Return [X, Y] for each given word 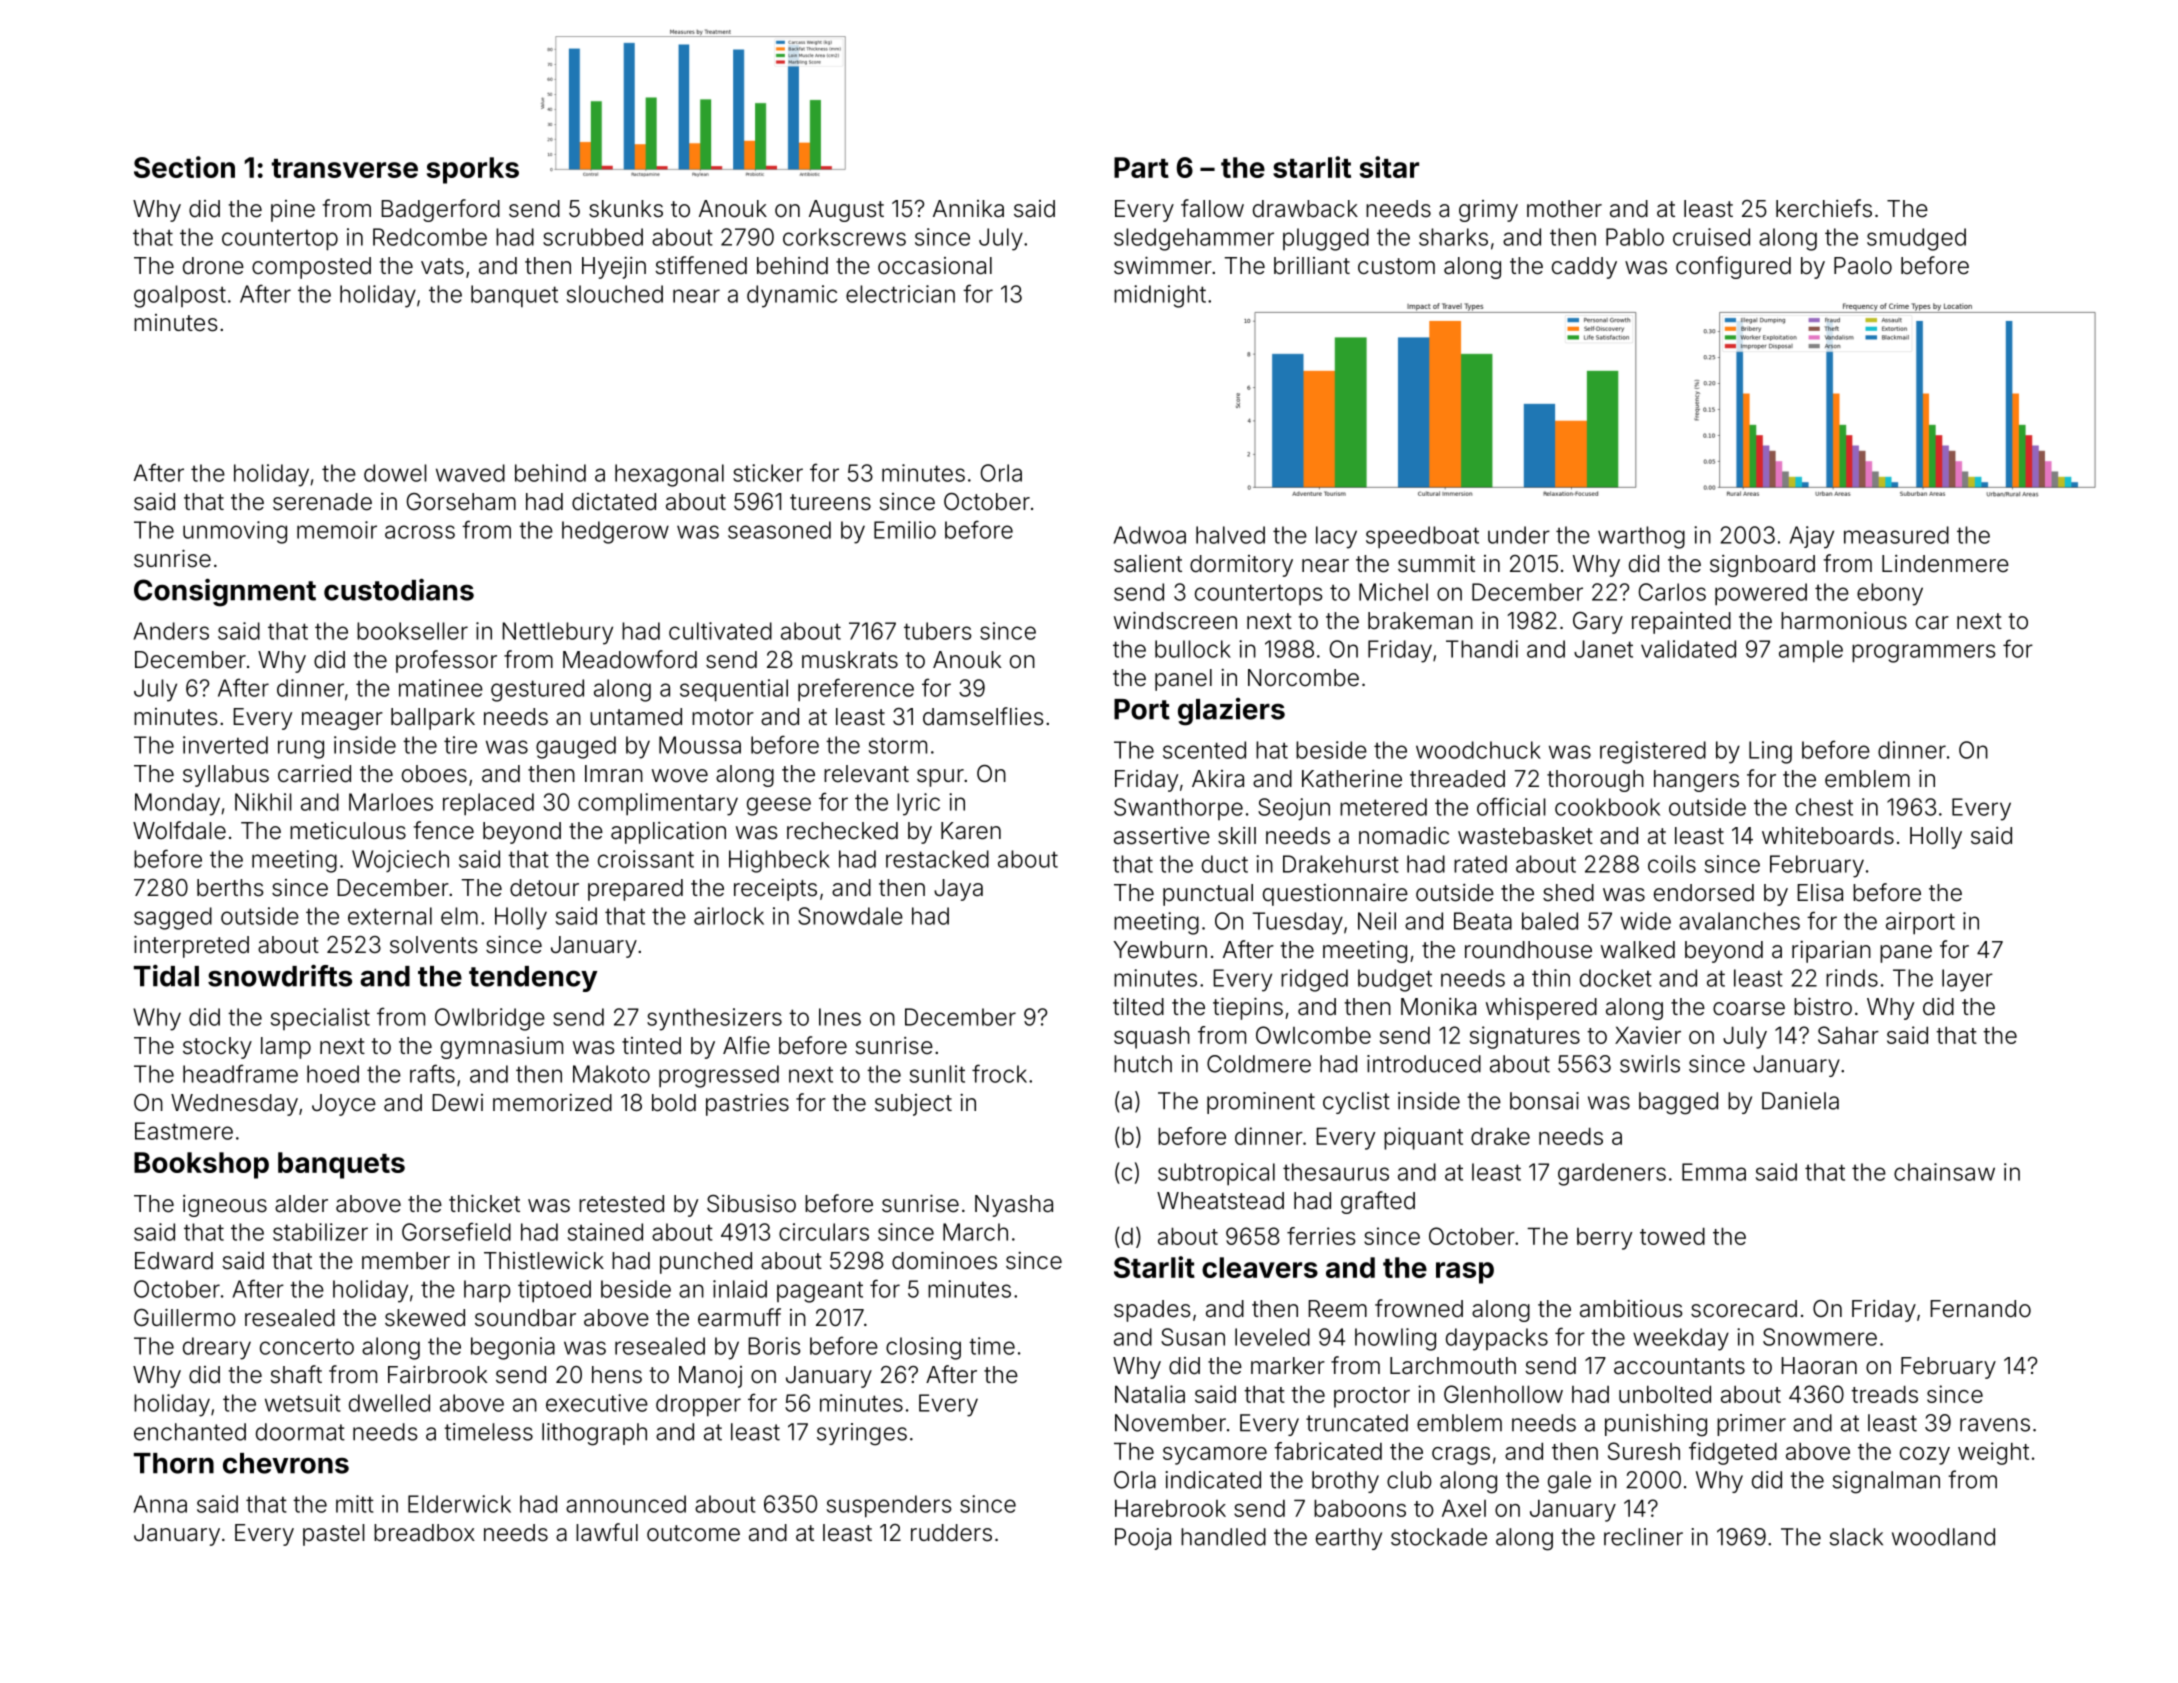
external [390, 916]
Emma [1714, 1172]
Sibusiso [751, 1203]
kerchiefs [1824, 208]
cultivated [720, 631]
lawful [607, 1532]
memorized [552, 1103]
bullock [1193, 649]
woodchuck [1478, 750]
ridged [1314, 980]
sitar [1389, 167]
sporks [473, 170]
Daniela [1800, 1101]
